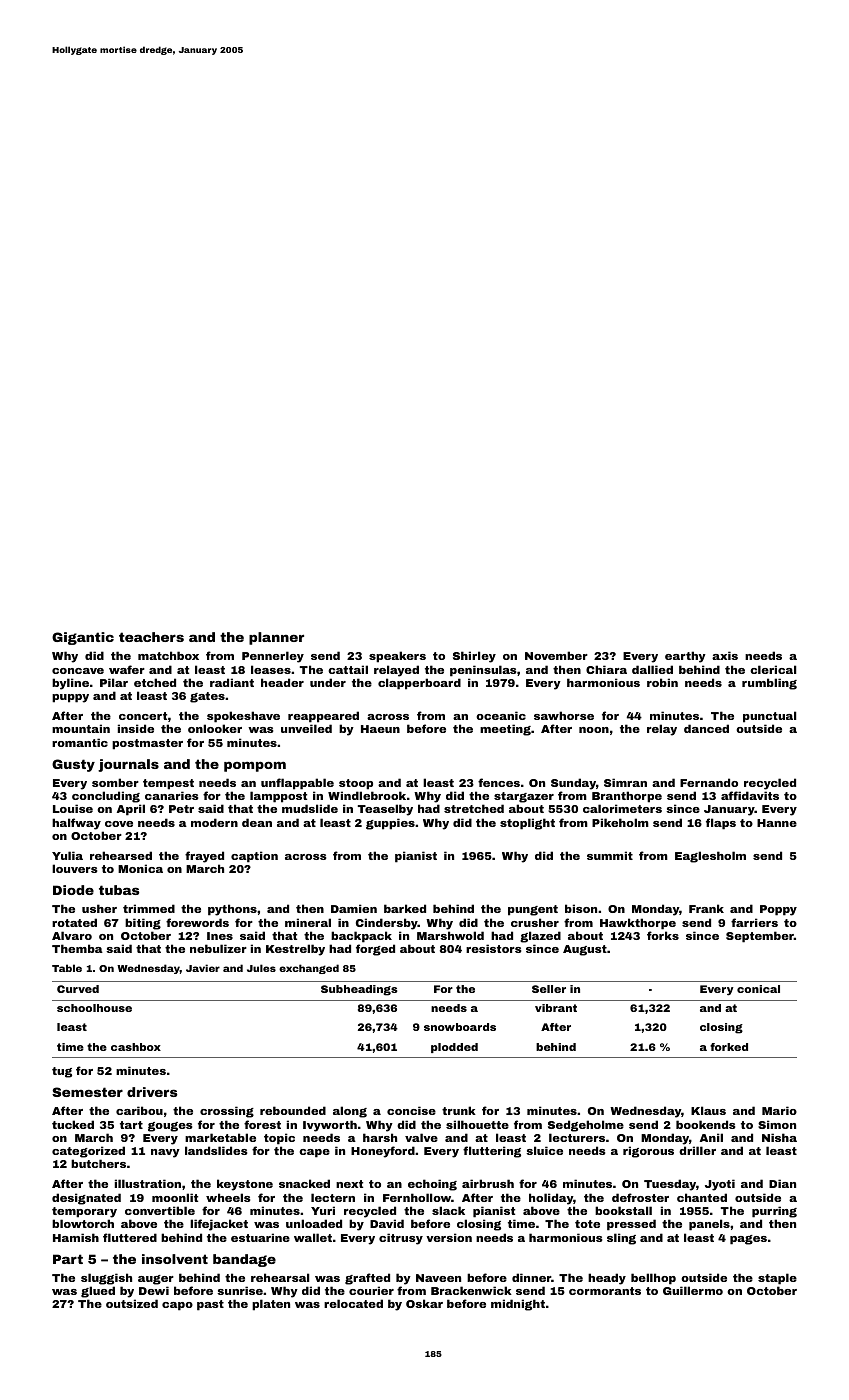 The height and width of the image is (1400, 849). I want to click on plodded, so click(454, 1048).
